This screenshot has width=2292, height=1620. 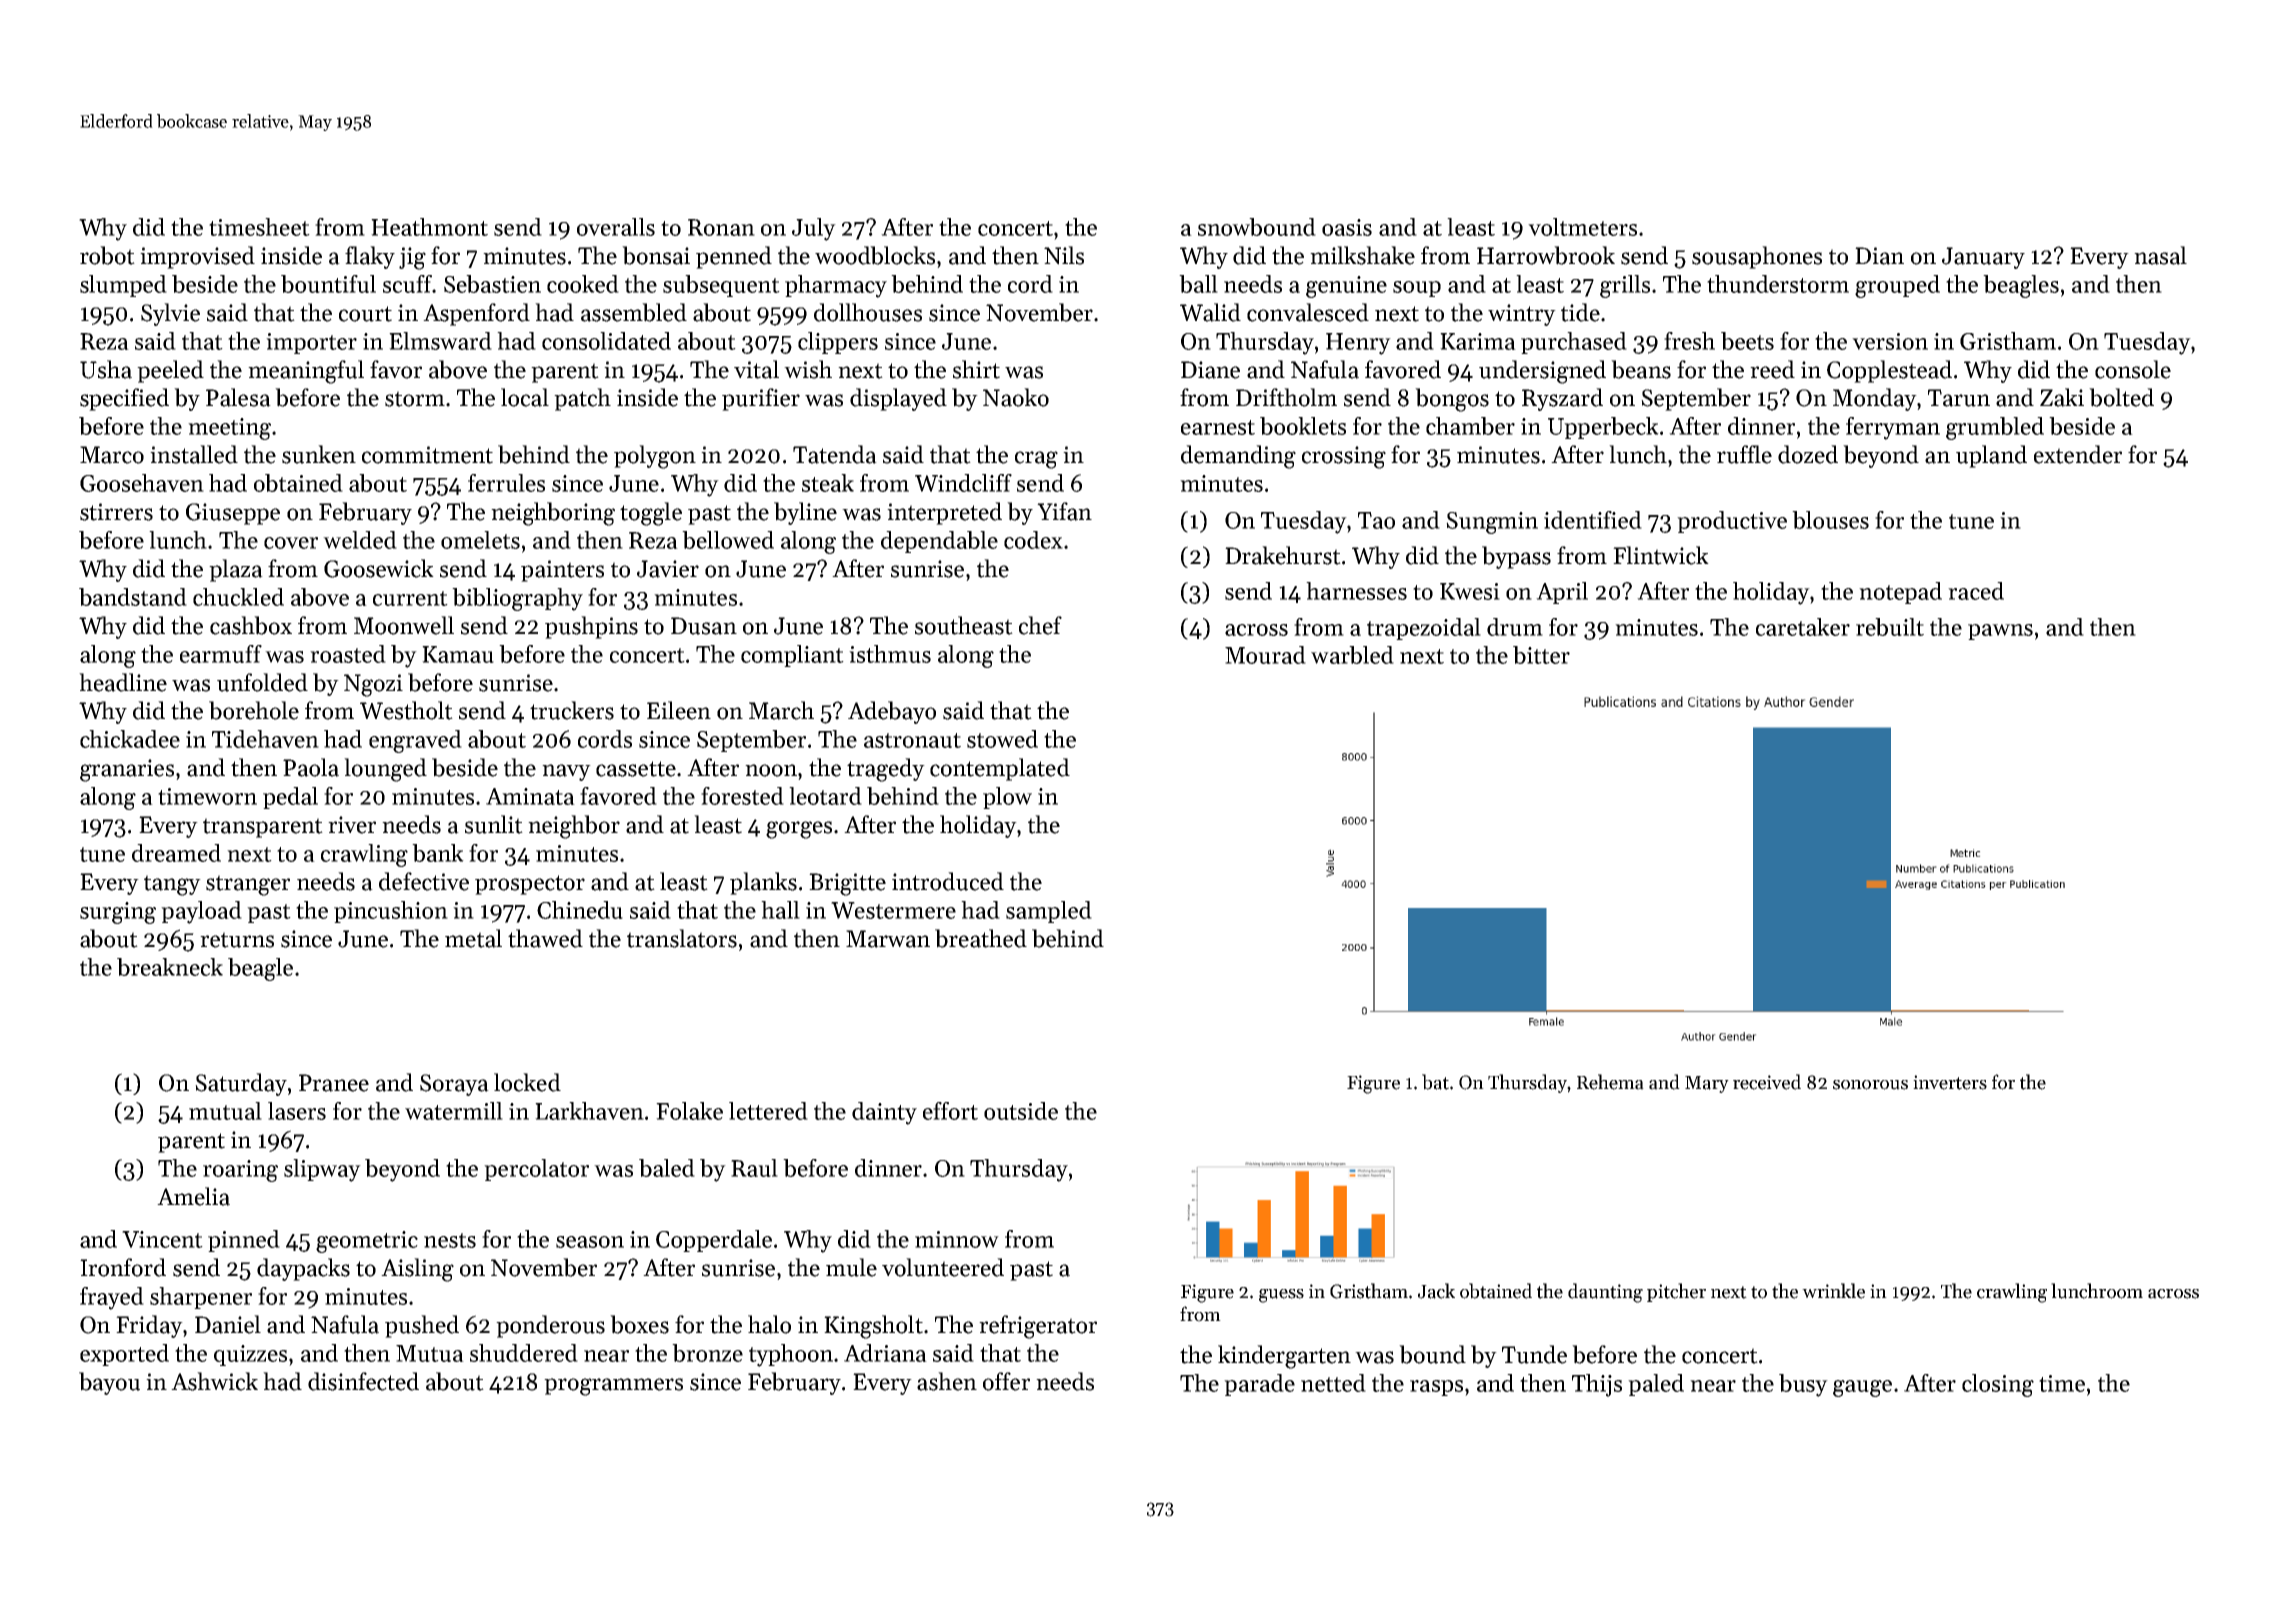 I want to click on inverters, so click(x=1950, y=1082).
